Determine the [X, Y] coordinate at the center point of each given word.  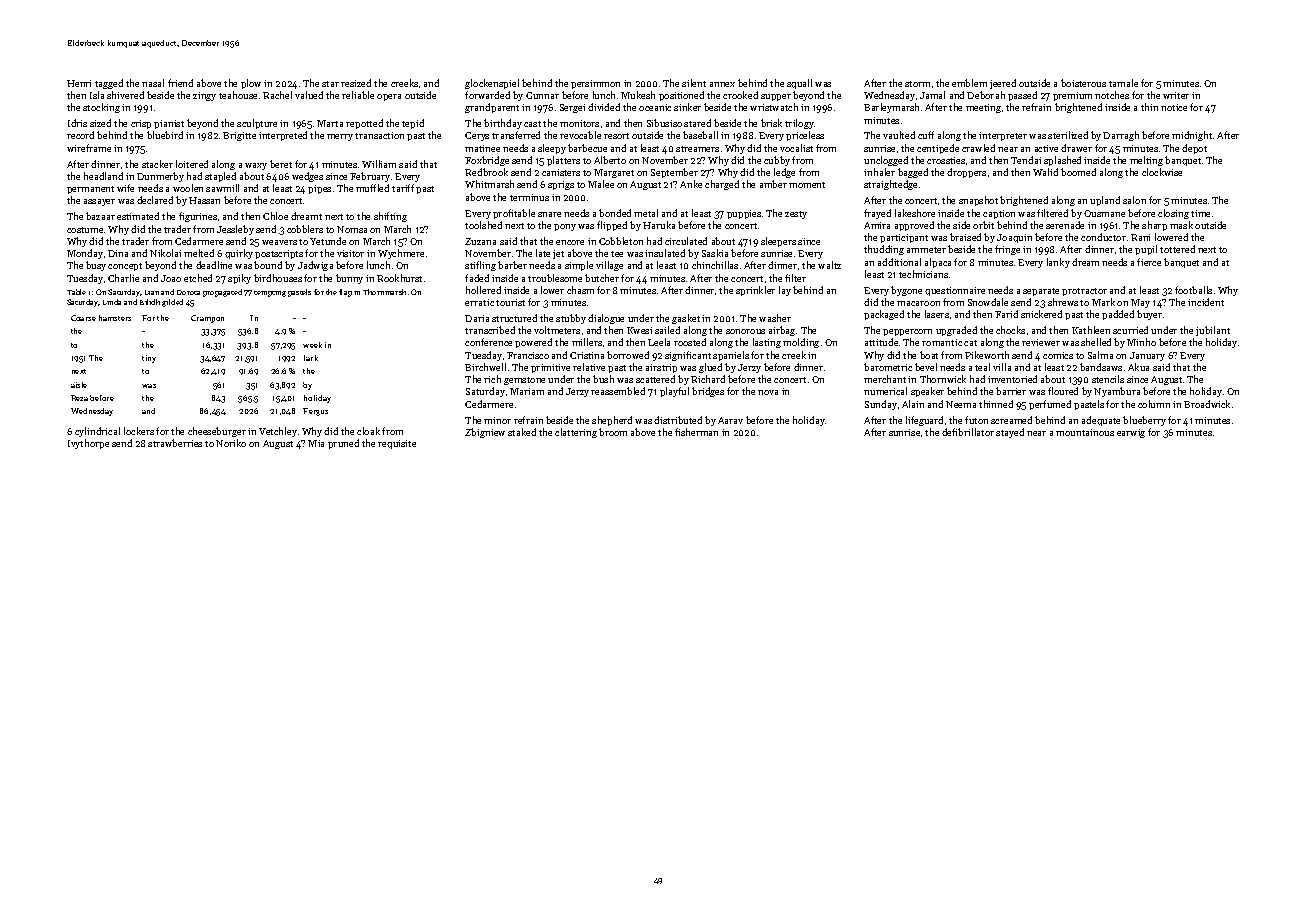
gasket [686, 319]
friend [180, 83]
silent [694, 83]
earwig [1131, 433]
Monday [85, 254]
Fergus [315, 412]
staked [522, 432]
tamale [1123, 83]
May [1140, 303]
